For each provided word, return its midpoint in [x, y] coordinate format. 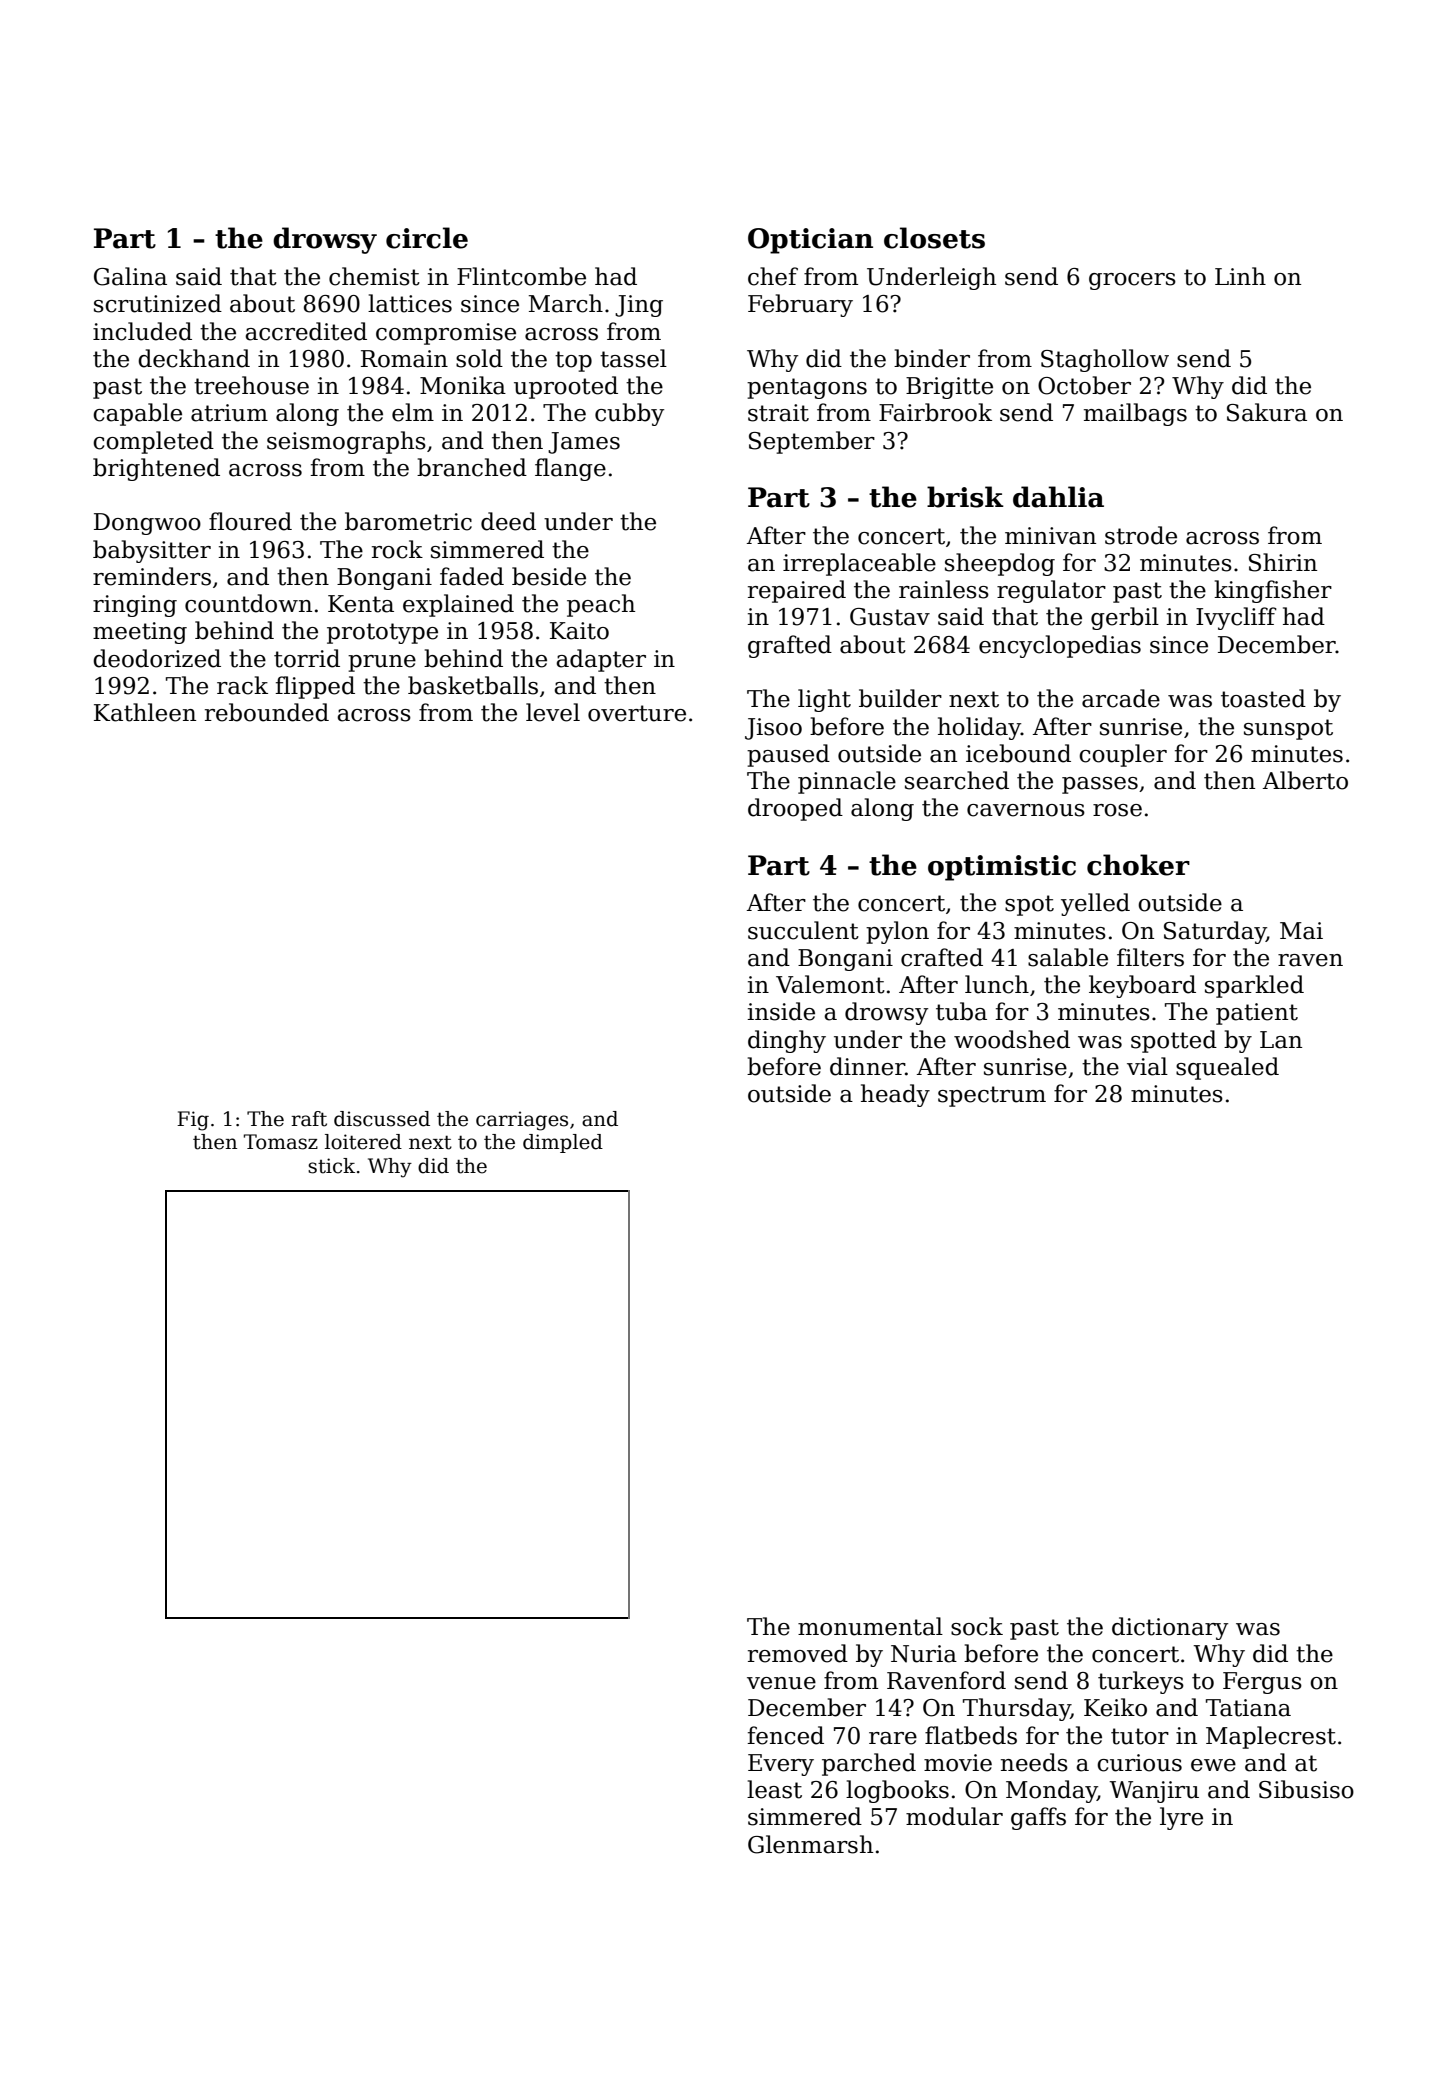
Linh [1240, 276]
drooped [795, 809]
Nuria [924, 1654]
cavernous [1026, 810]
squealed [1227, 1068]
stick [331, 1166]
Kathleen [145, 712]
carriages [522, 1121]
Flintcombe [521, 276]
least [774, 1789]
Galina [130, 276]
